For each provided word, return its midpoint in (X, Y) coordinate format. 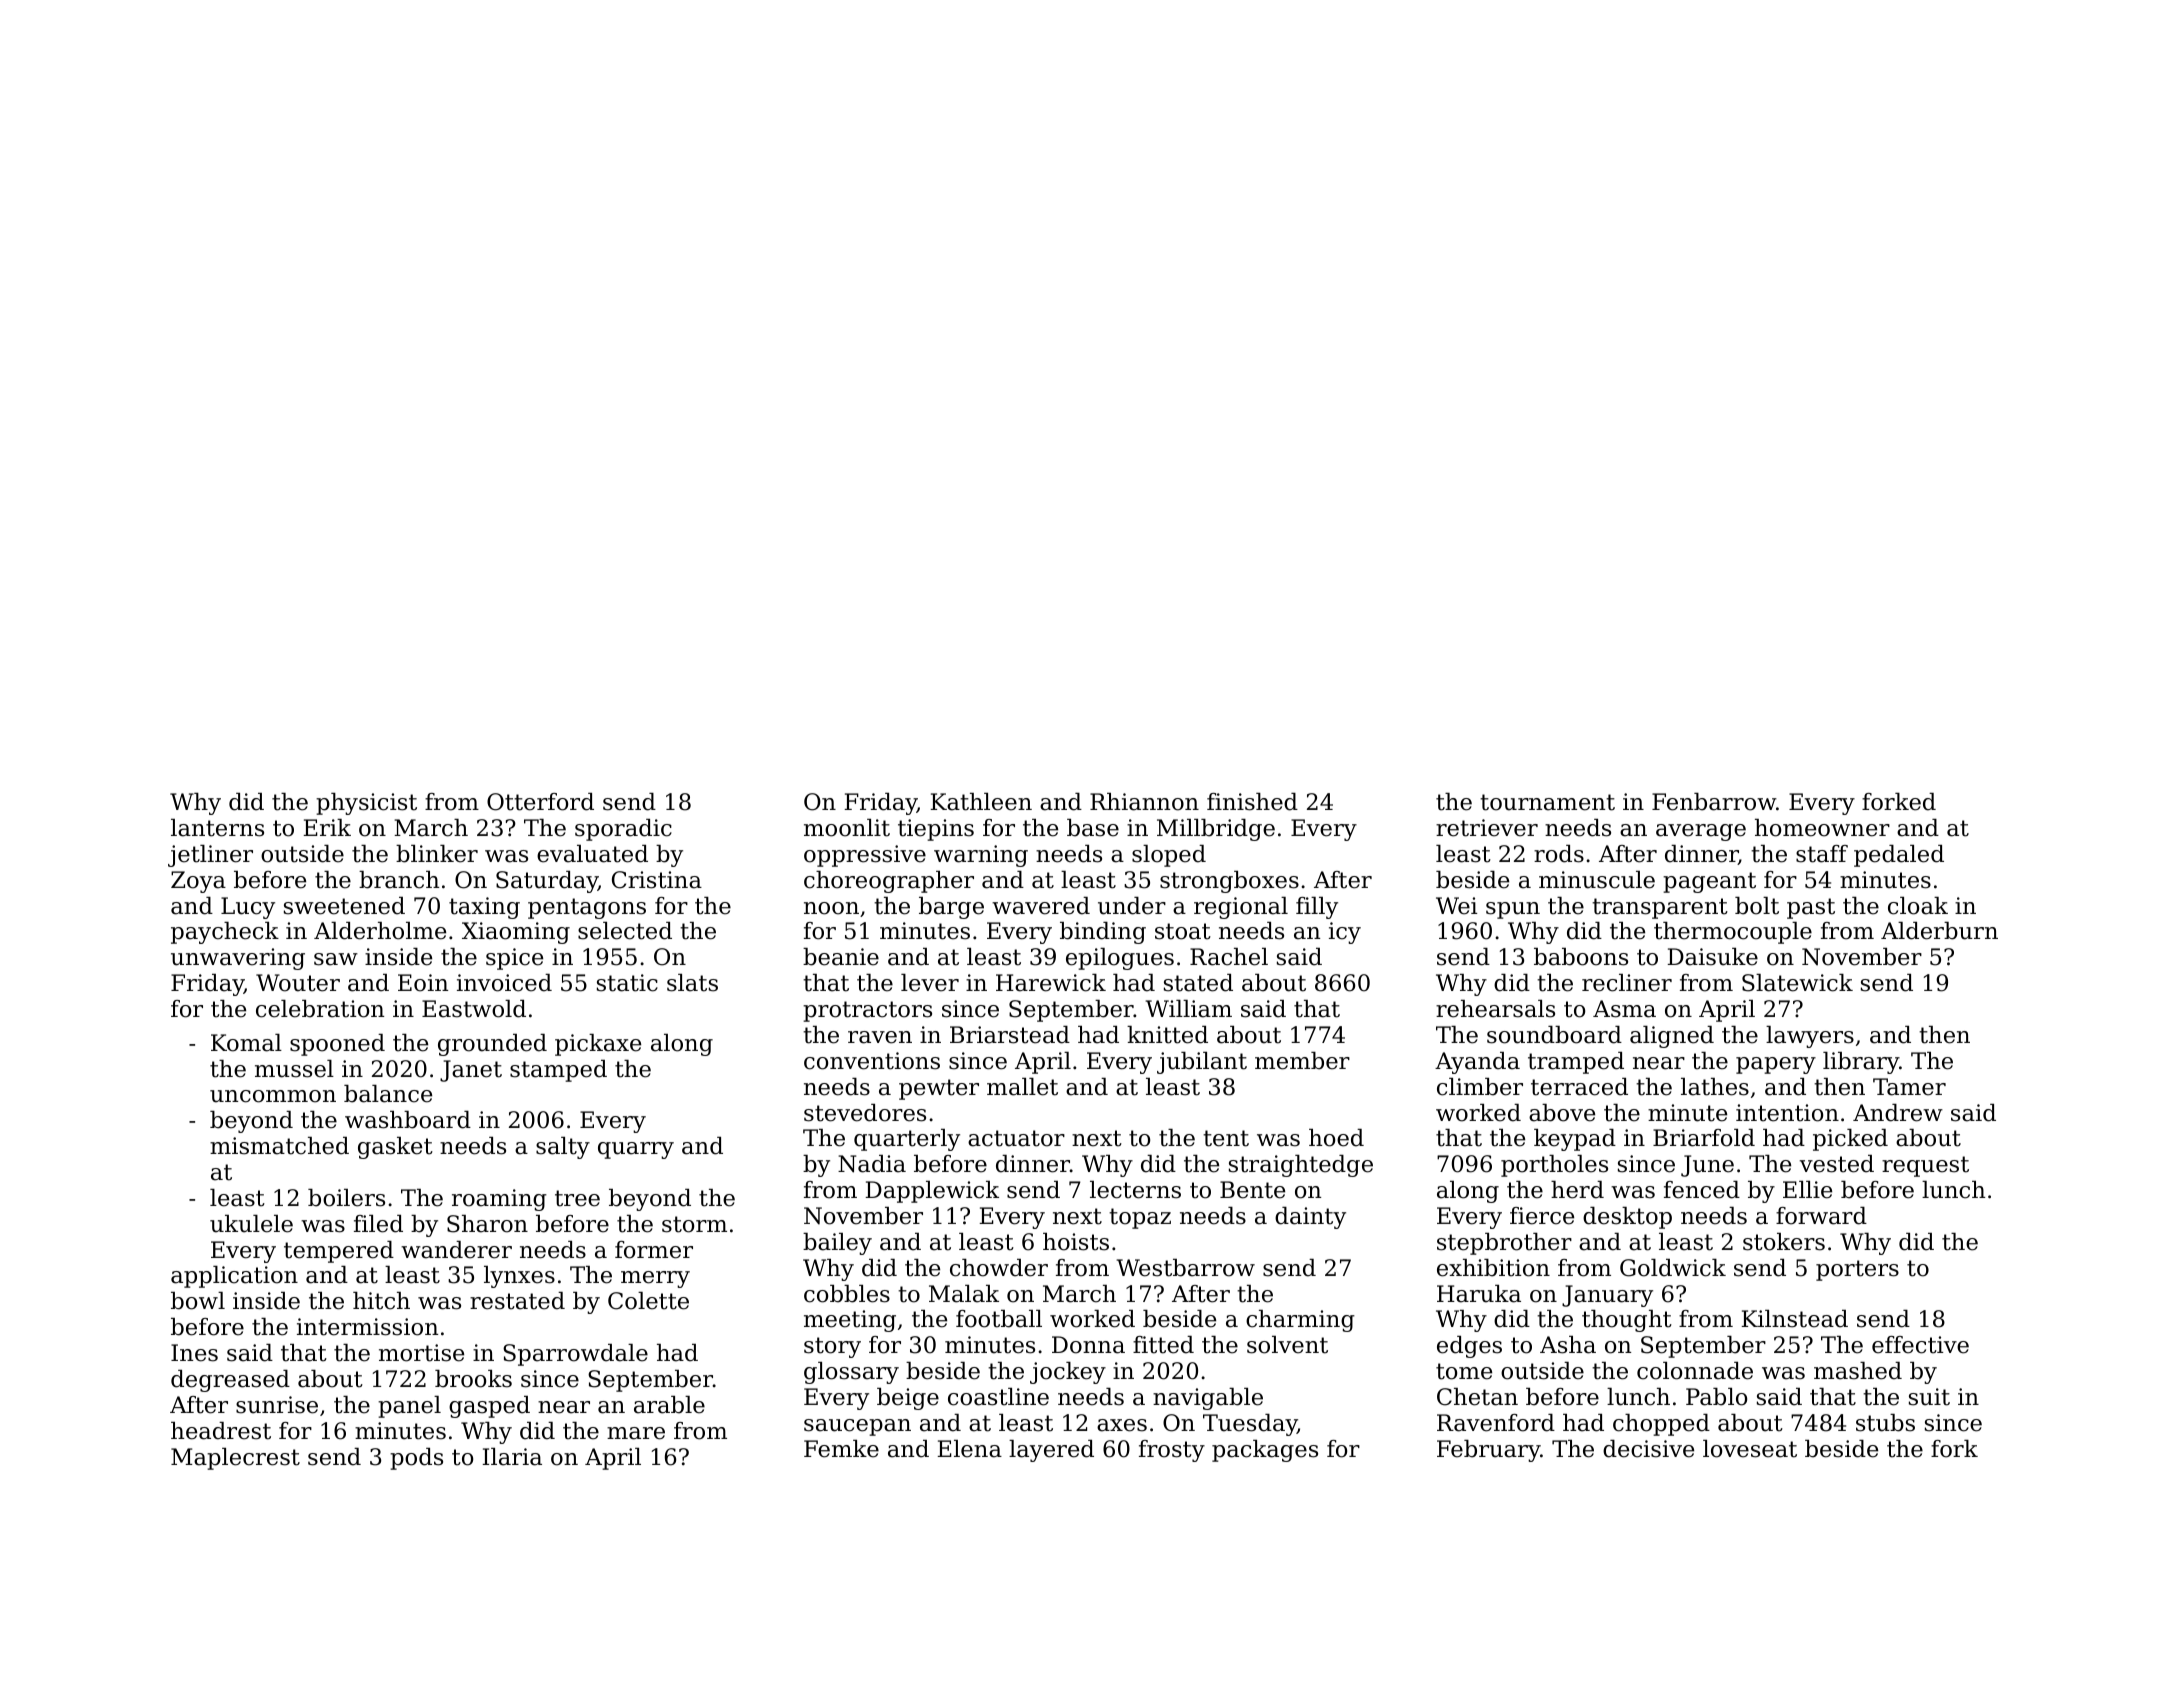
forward (1821, 1216)
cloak (1918, 906)
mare (636, 1433)
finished (1252, 802)
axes (1122, 1425)
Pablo (1716, 1397)
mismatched (279, 1146)
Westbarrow (1185, 1268)
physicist (366, 804)
